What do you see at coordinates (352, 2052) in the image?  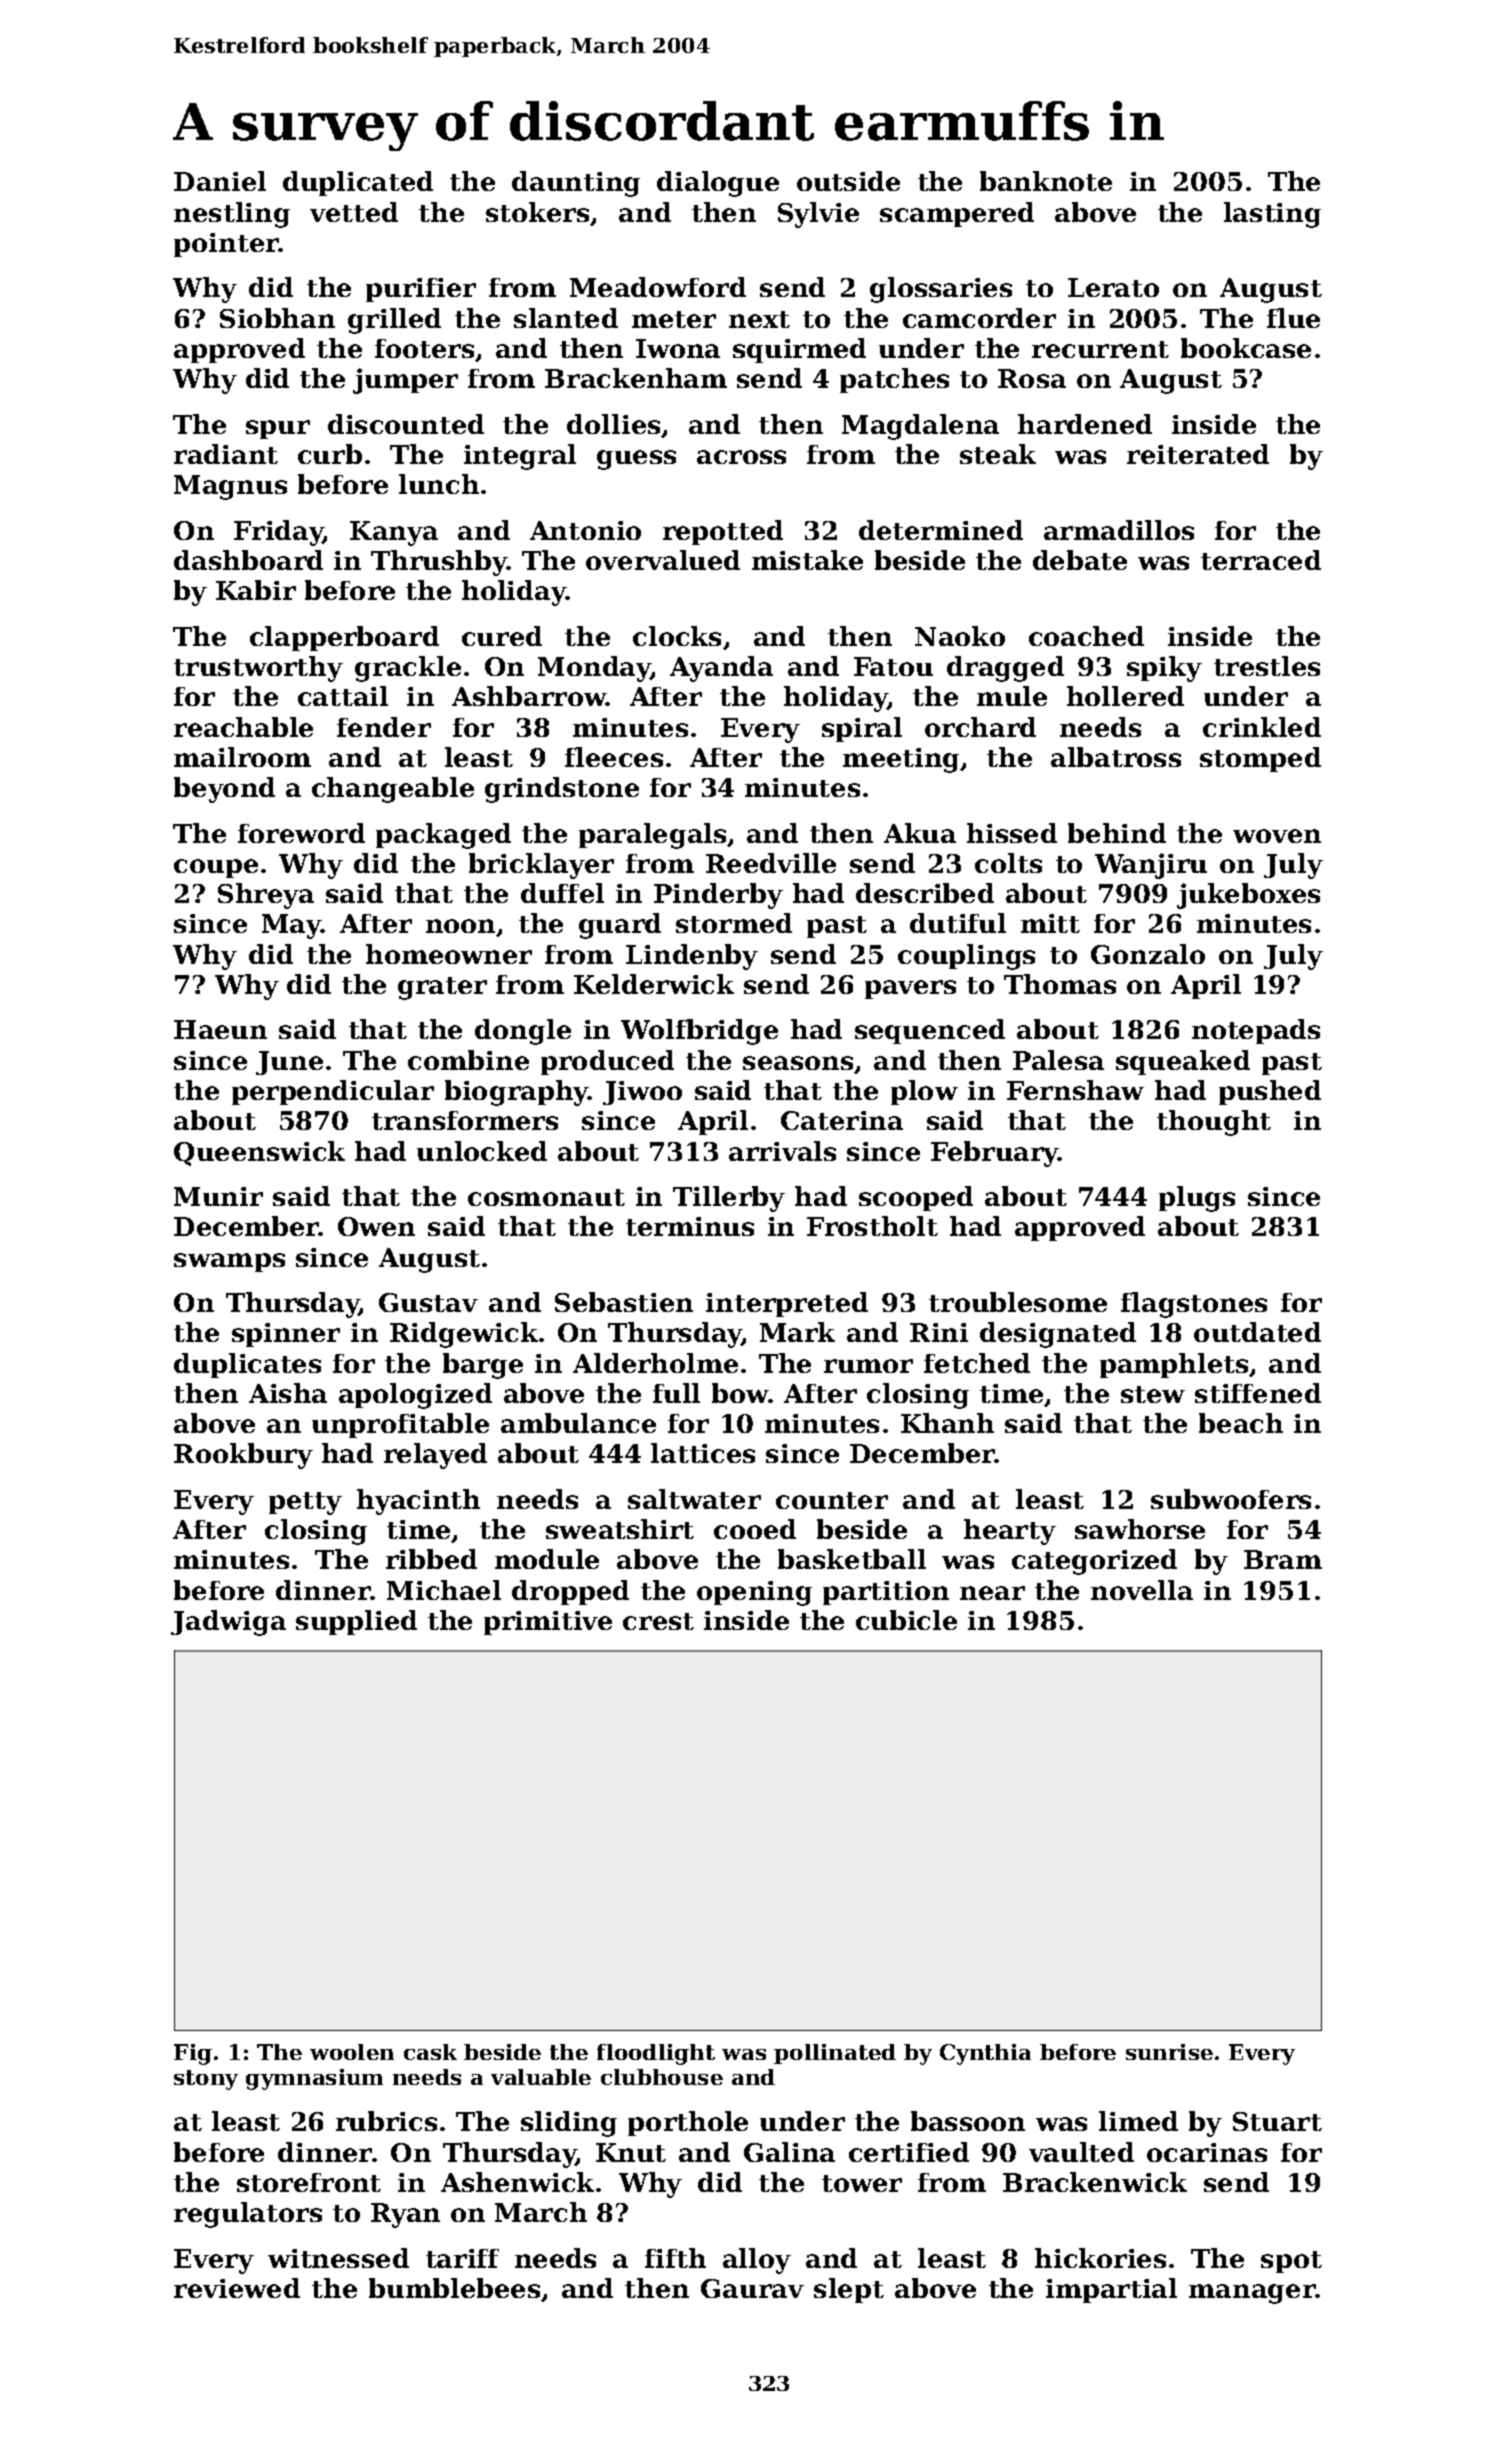 I see `woolen` at bounding box center [352, 2052].
